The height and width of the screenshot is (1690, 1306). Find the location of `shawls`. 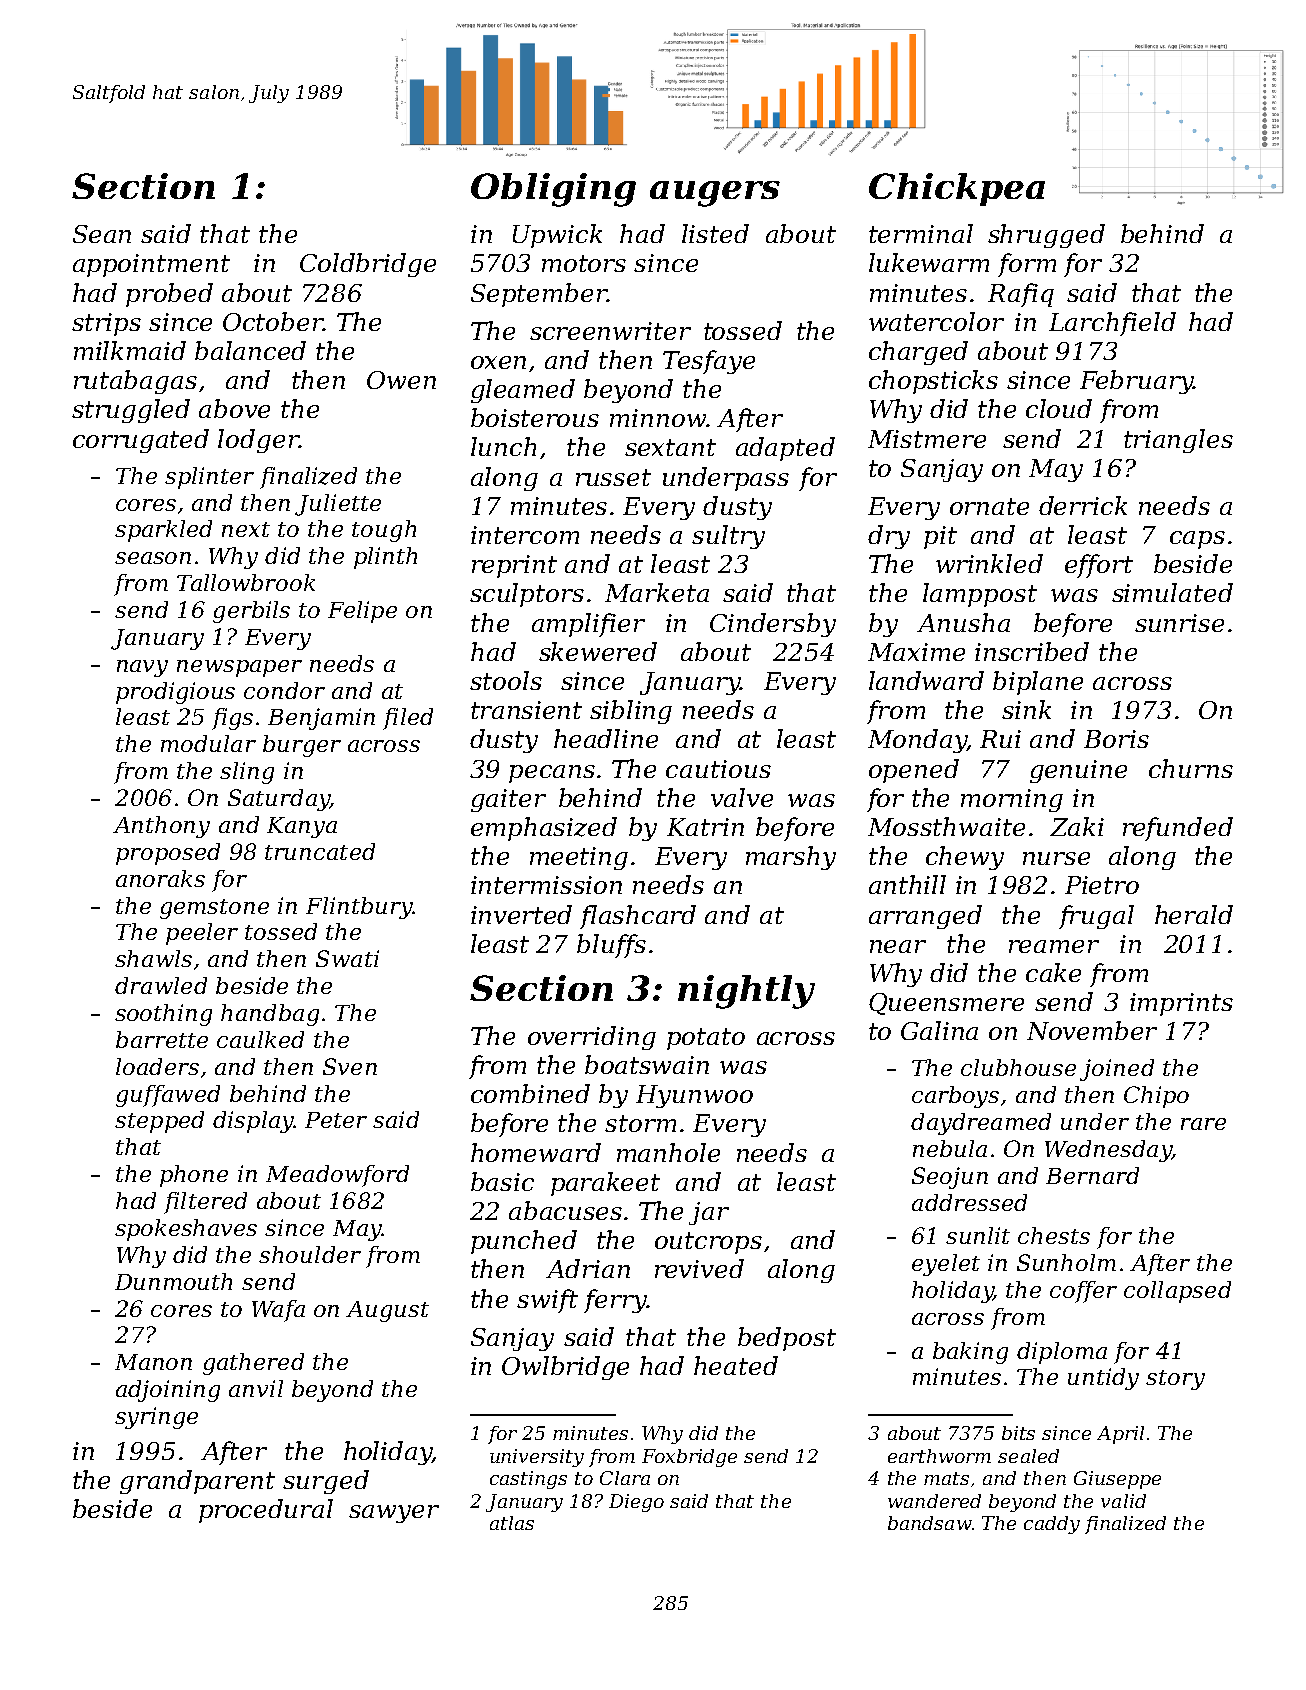

shawls is located at coordinates (153, 958).
